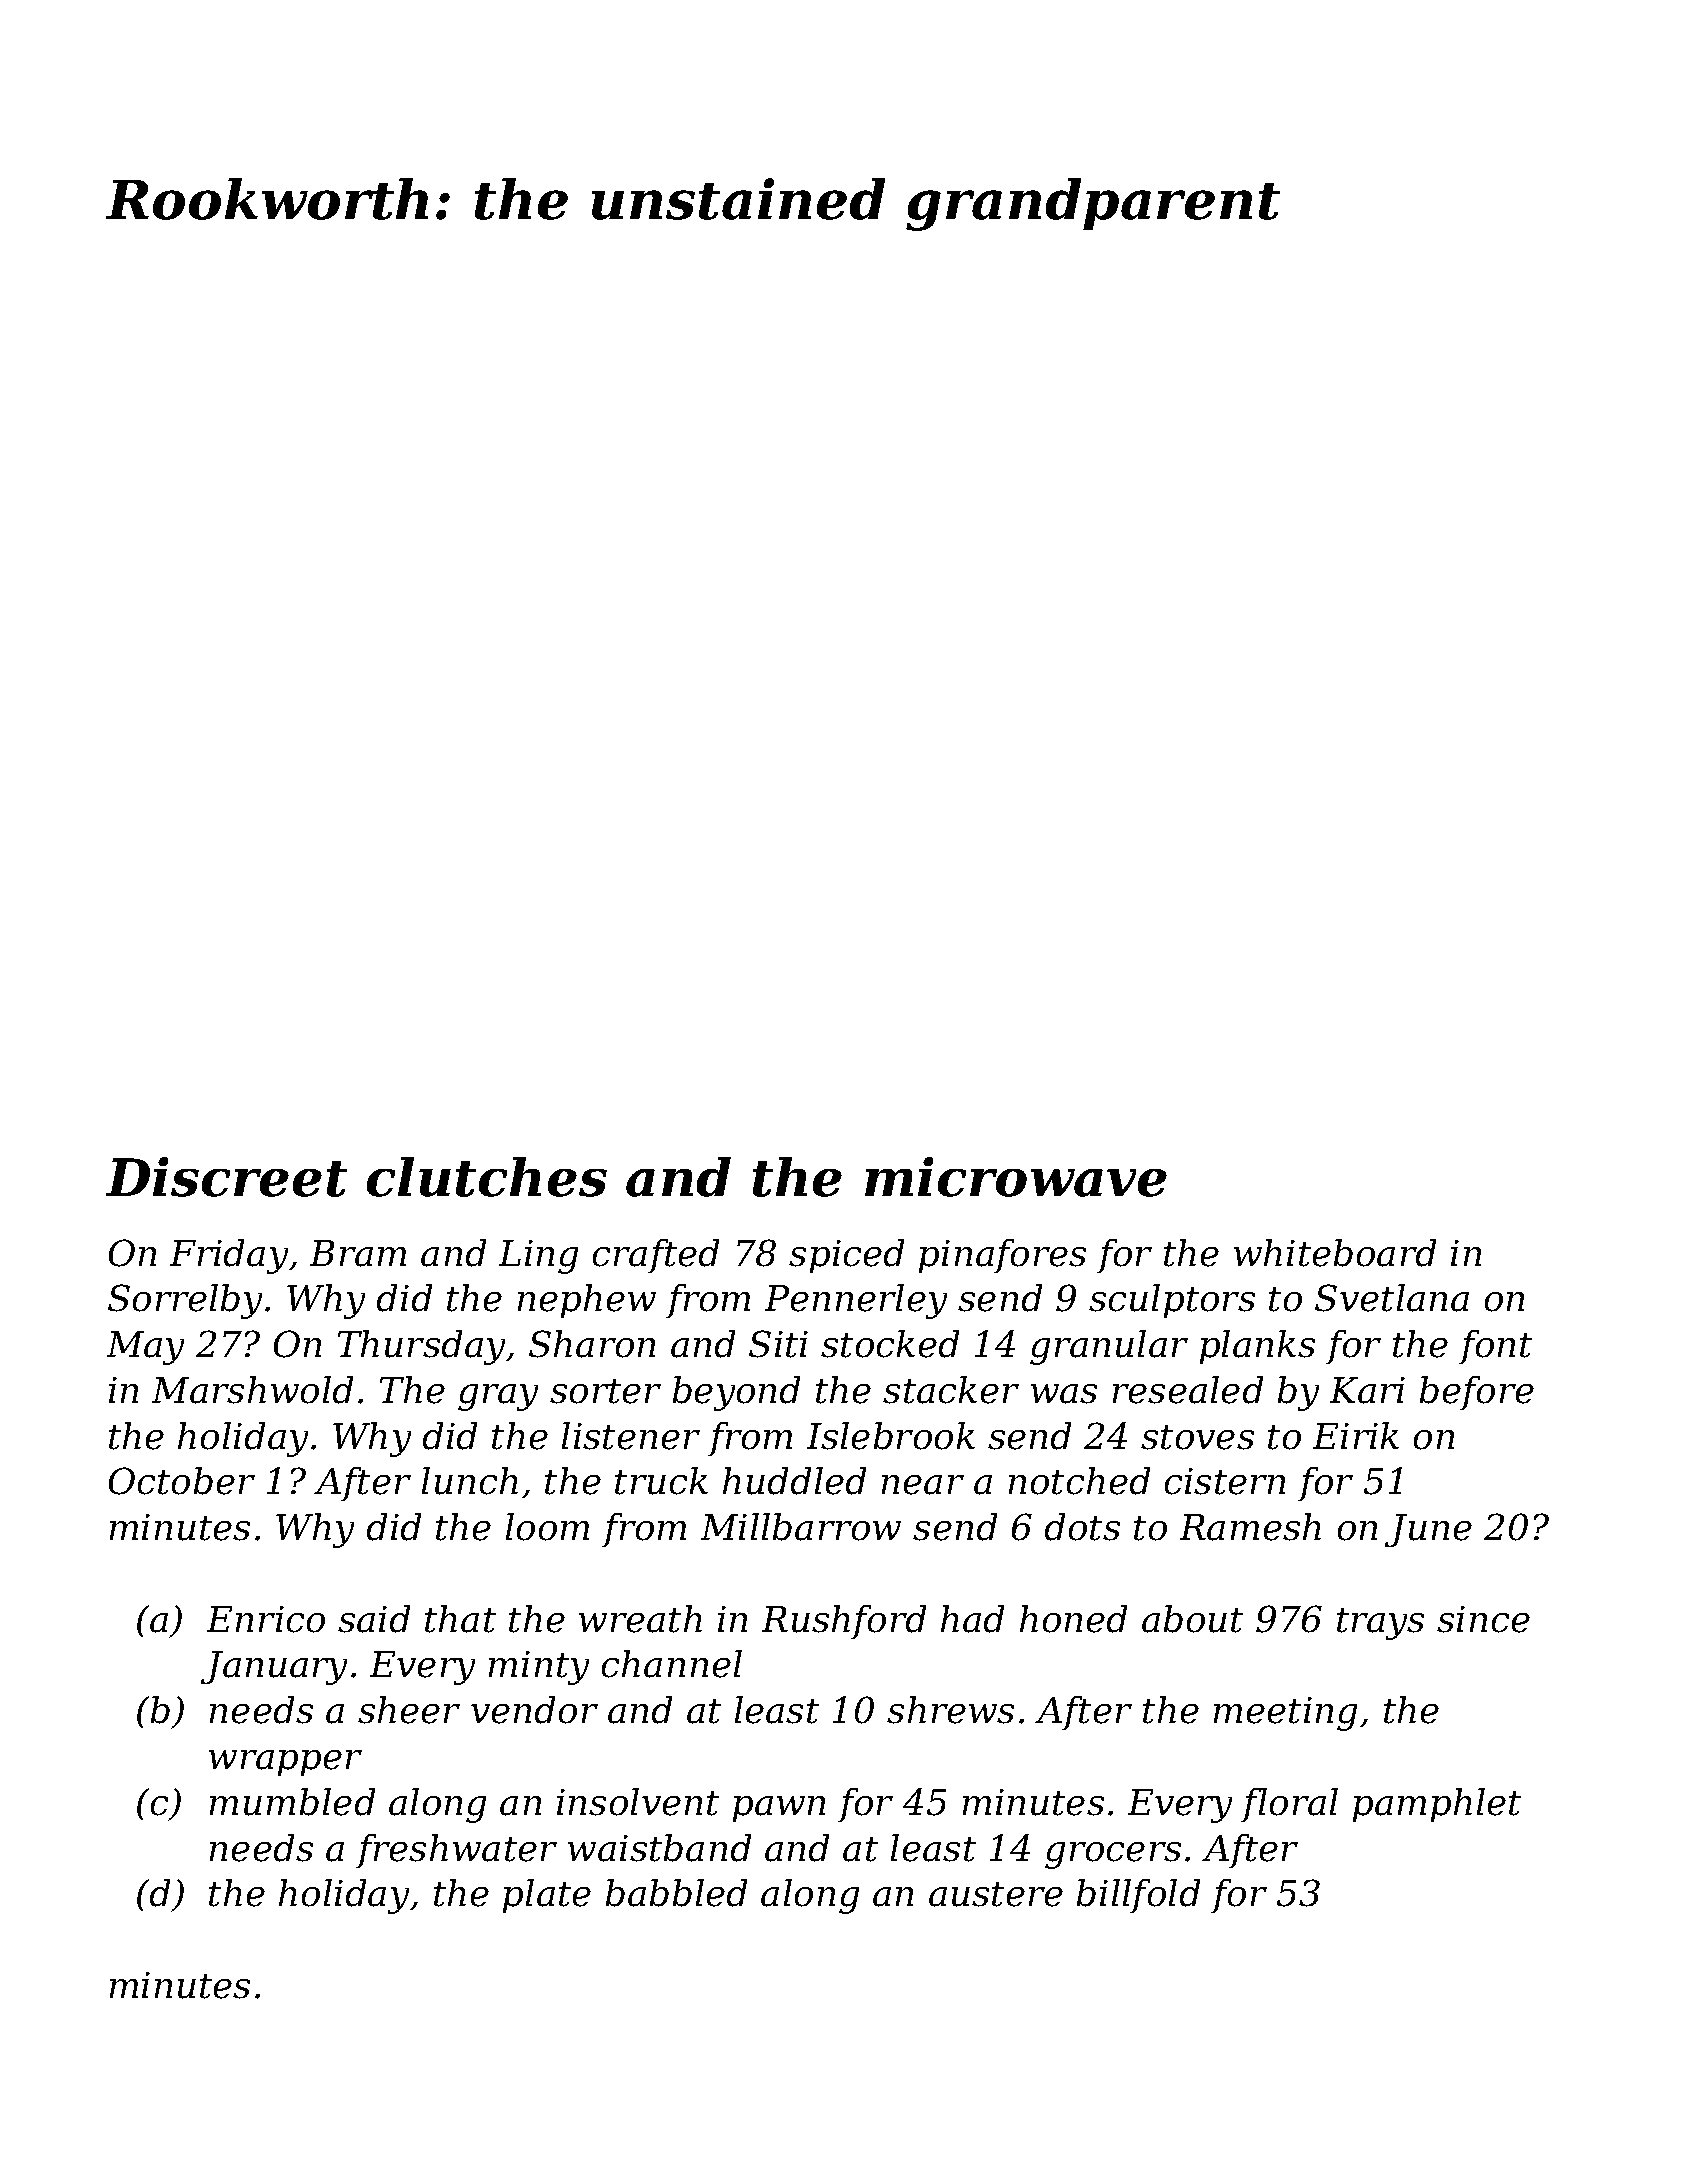 This screenshot has width=1683, height=2178. What do you see at coordinates (266, 1619) in the screenshot?
I see `Enrico` at bounding box center [266, 1619].
